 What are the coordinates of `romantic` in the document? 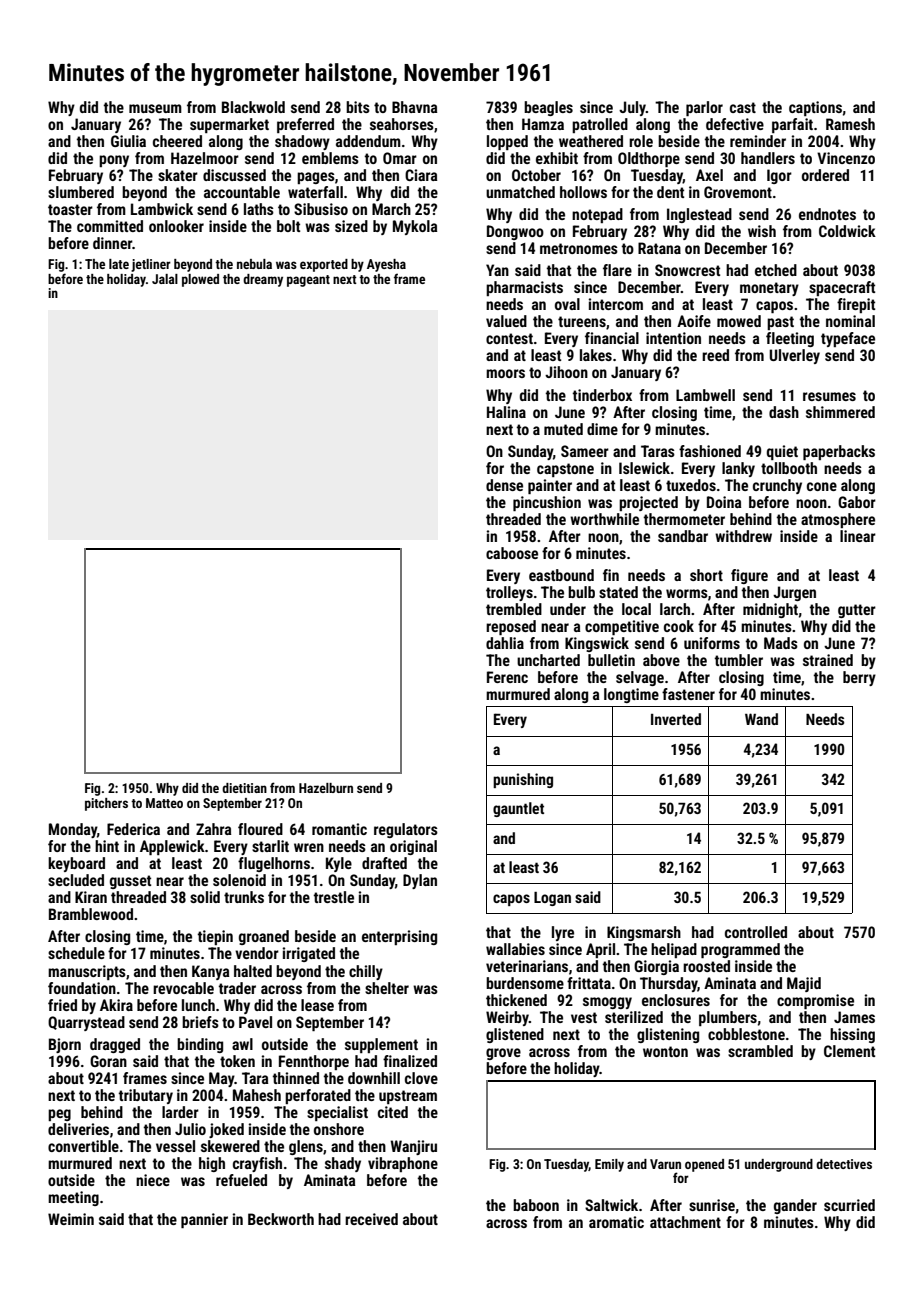 It's located at (339, 829).
